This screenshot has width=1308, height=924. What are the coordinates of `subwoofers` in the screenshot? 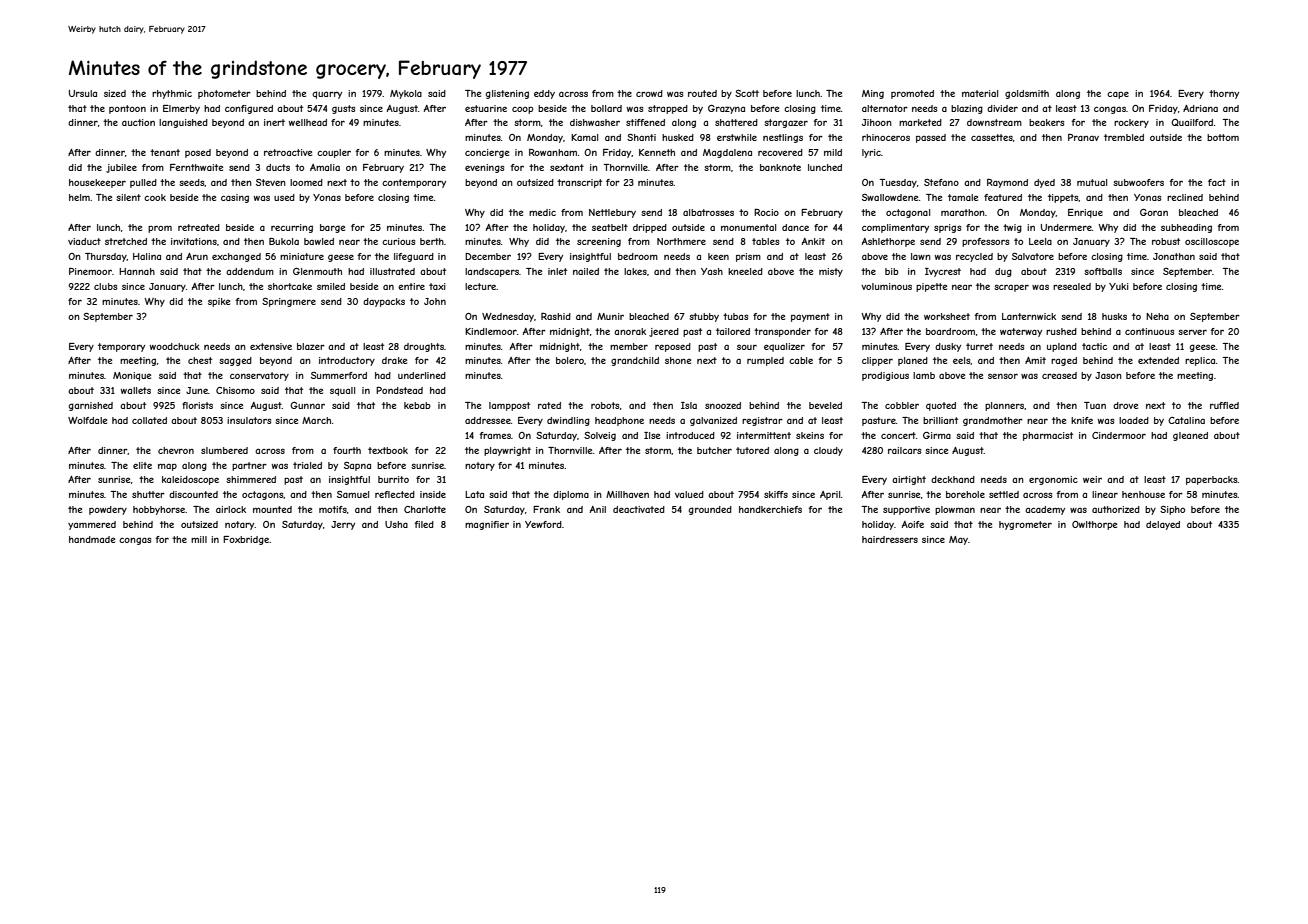 It's located at (1138, 182).
